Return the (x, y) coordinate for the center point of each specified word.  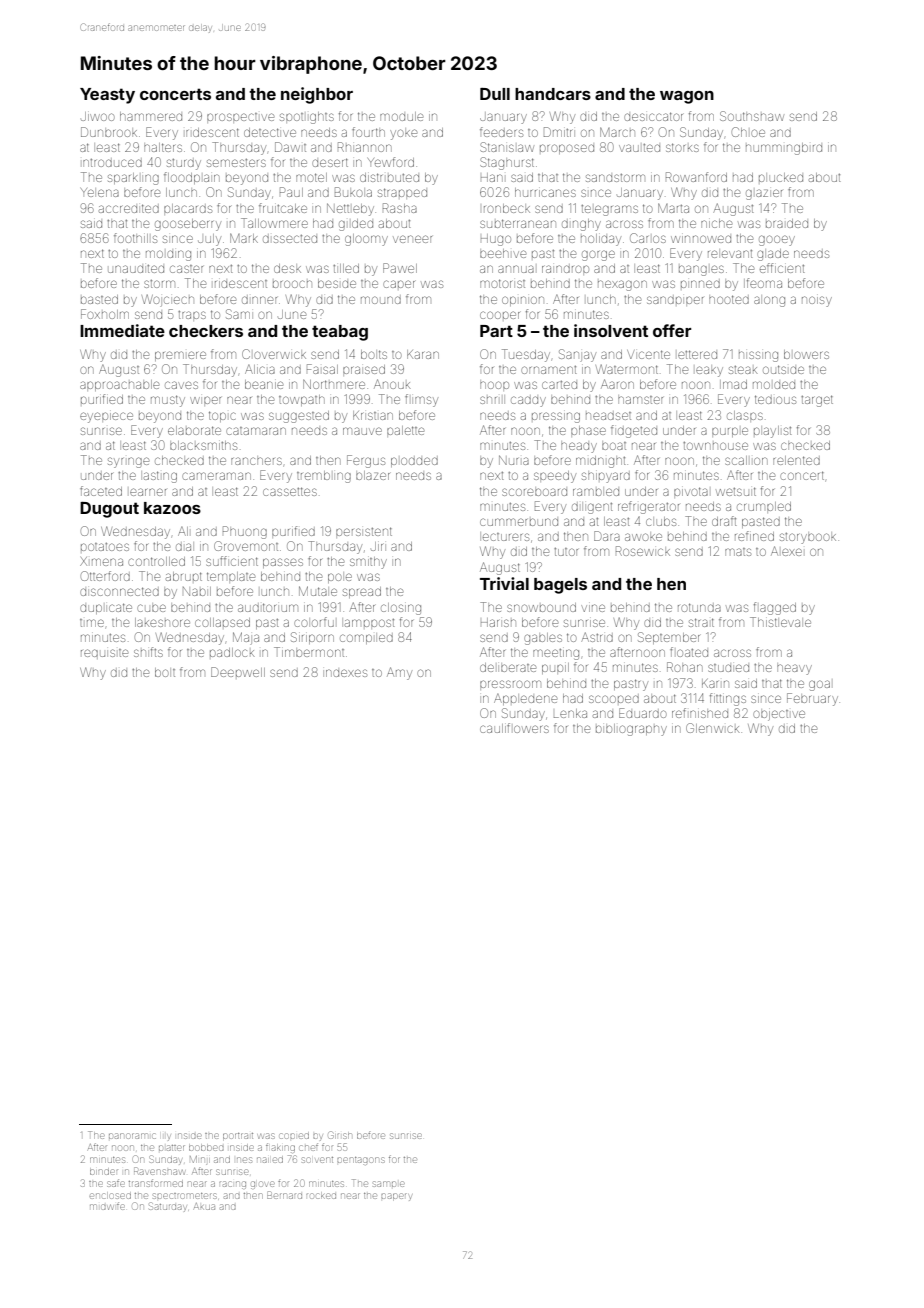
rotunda (699, 607)
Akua (204, 1206)
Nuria (514, 460)
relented (796, 460)
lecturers (506, 537)
